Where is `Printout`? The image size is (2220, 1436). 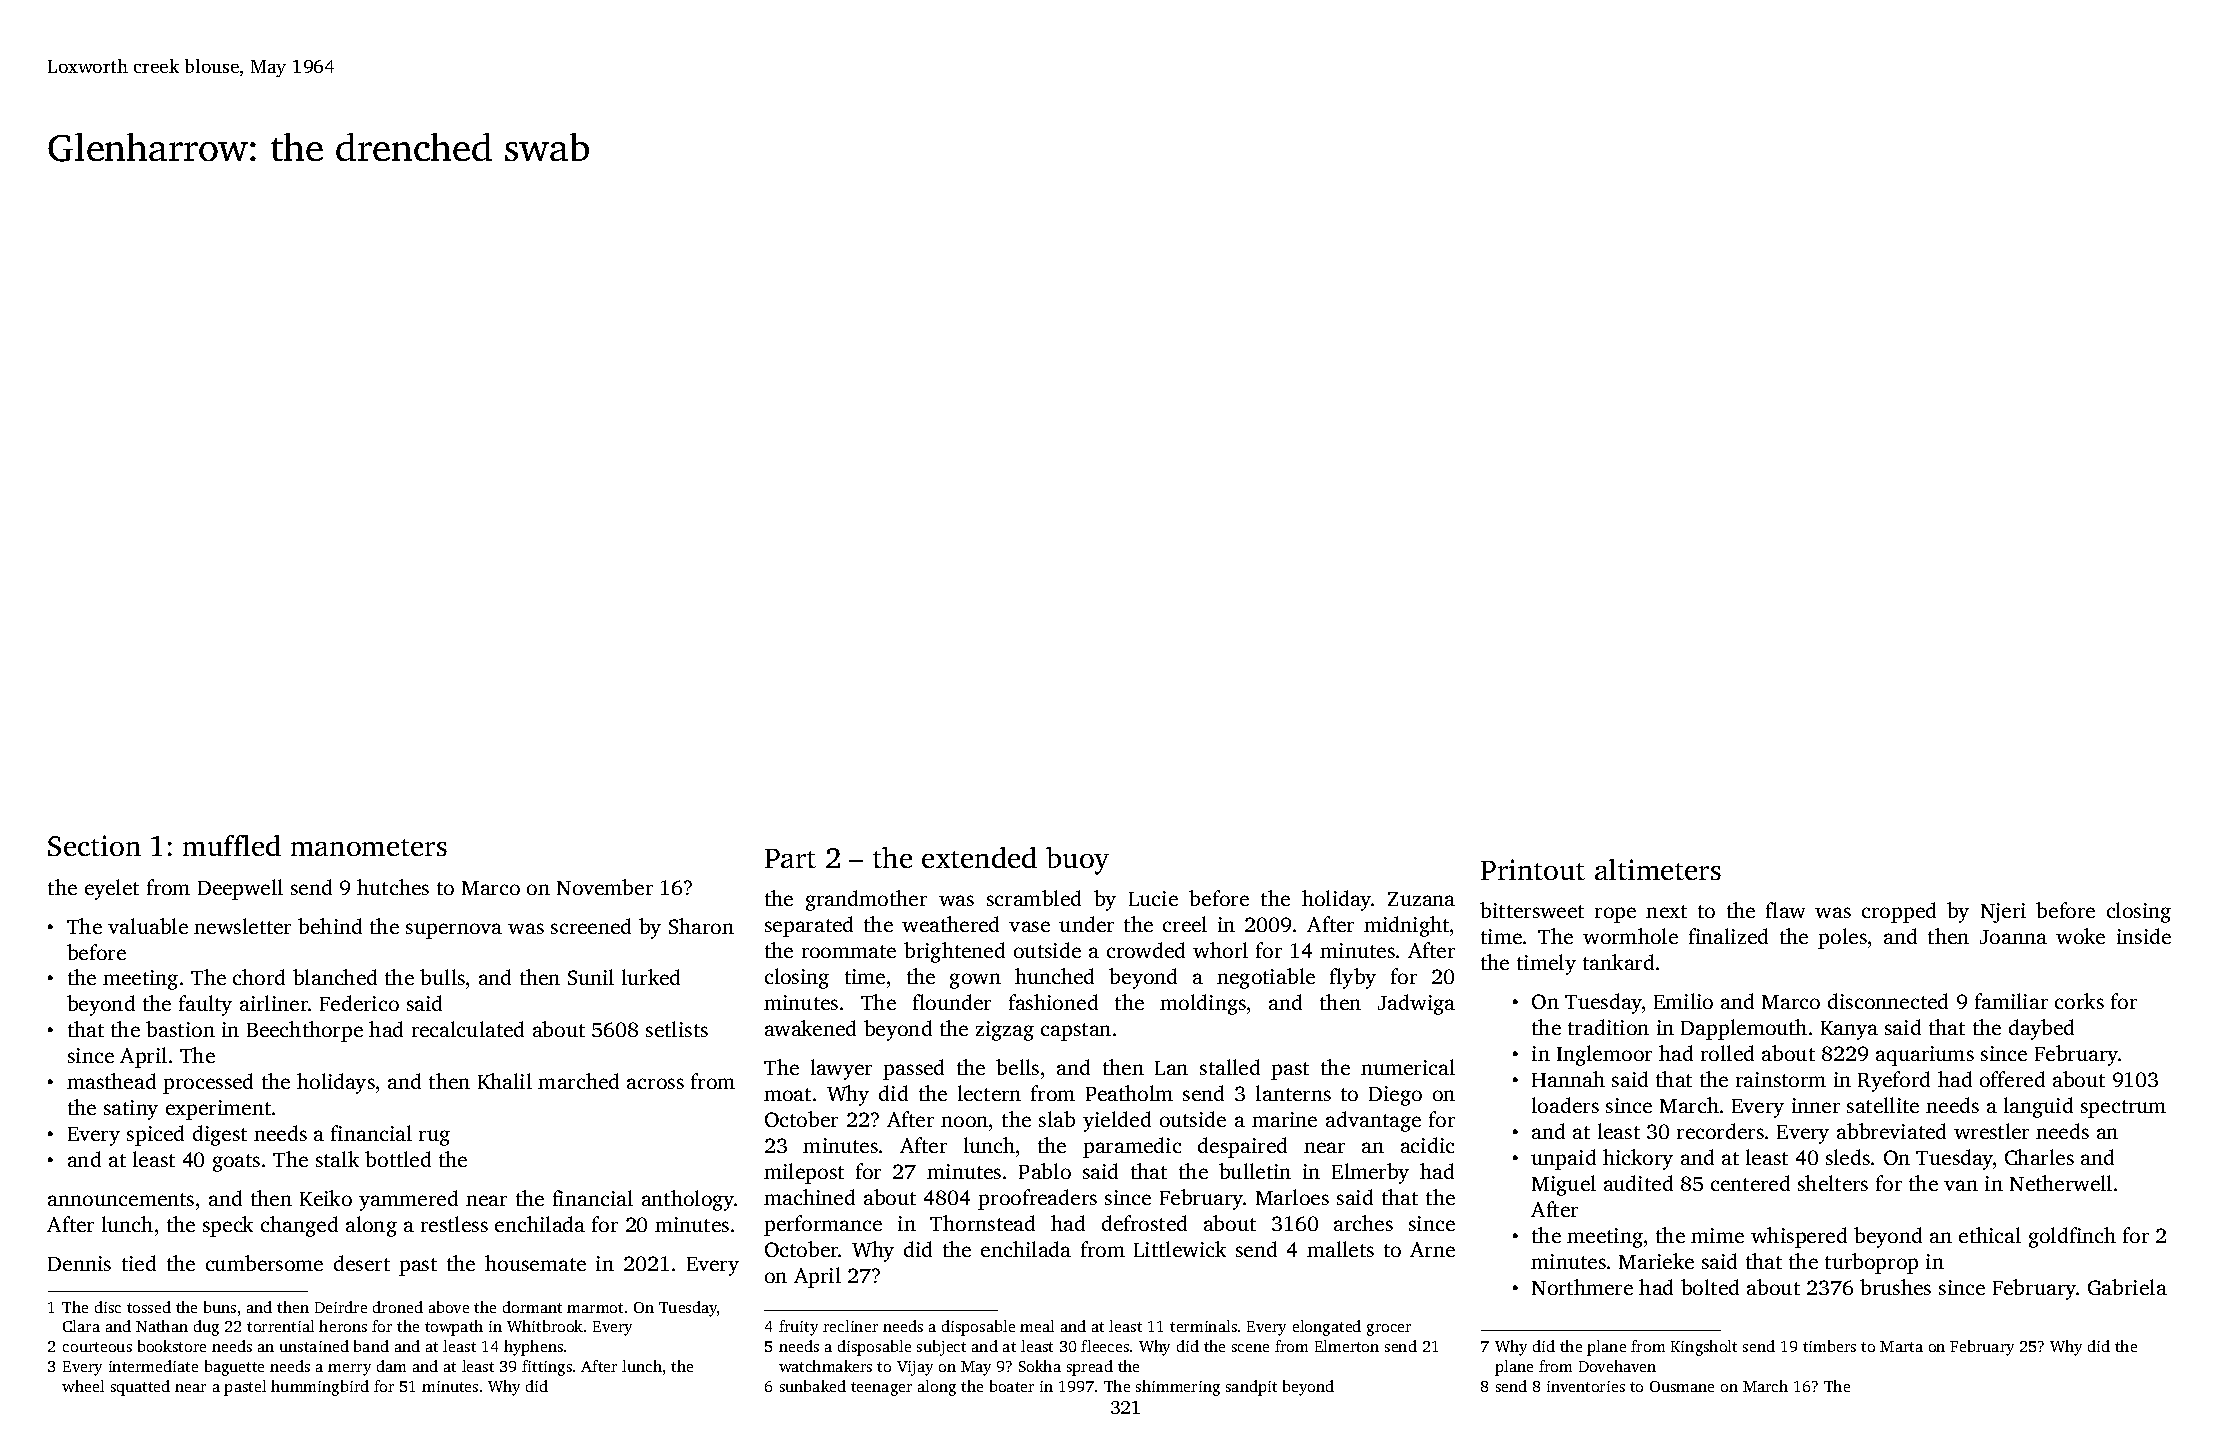 Printout is located at coordinates (1533, 869).
